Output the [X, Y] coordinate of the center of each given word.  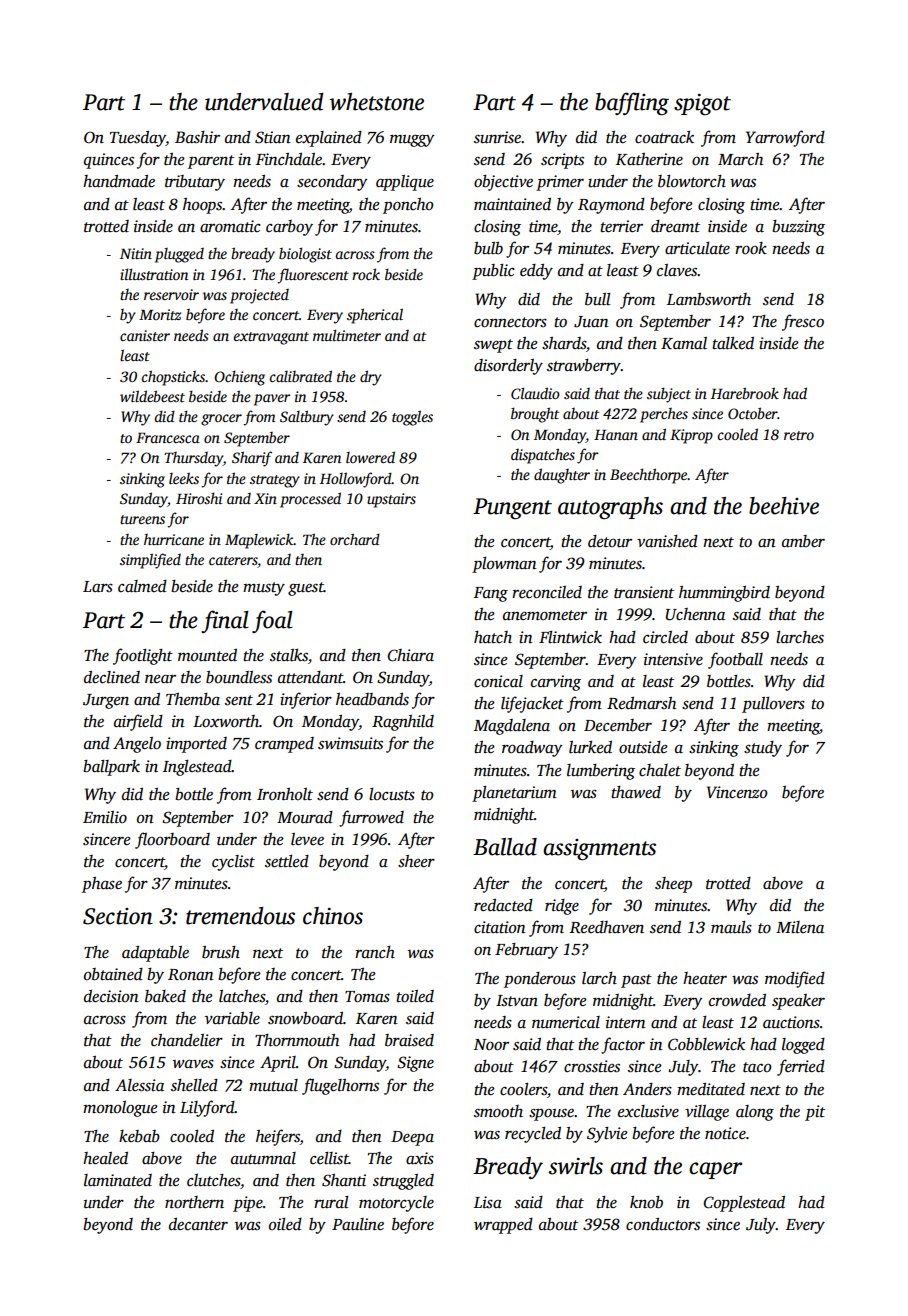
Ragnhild [403, 723]
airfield [138, 722]
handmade [119, 181]
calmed [142, 586]
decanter [198, 1224]
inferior [306, 700]
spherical [375, 316]
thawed [636, 792]
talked [733, 343]
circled [665, 637]
